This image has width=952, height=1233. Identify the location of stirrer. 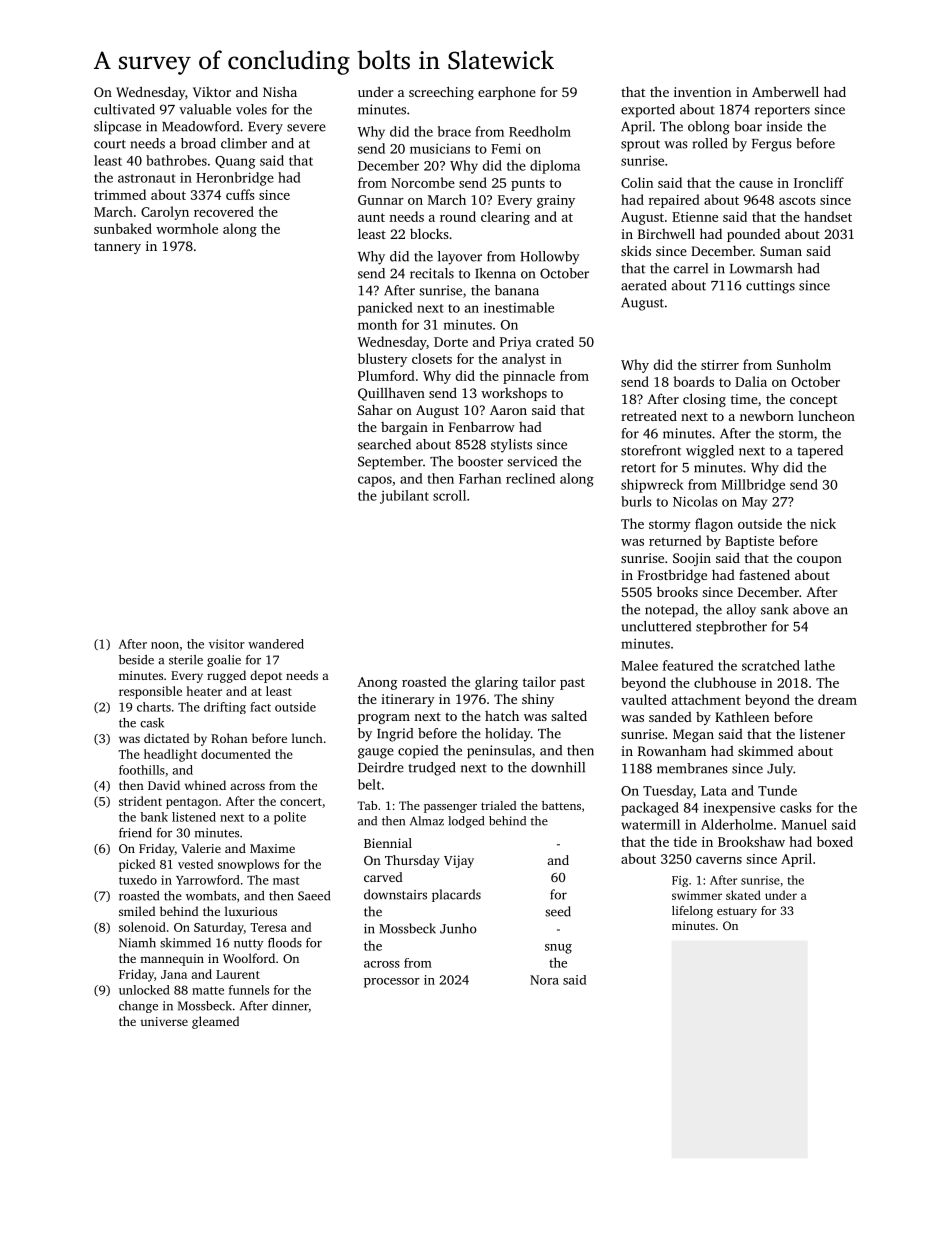
(720, 365).
